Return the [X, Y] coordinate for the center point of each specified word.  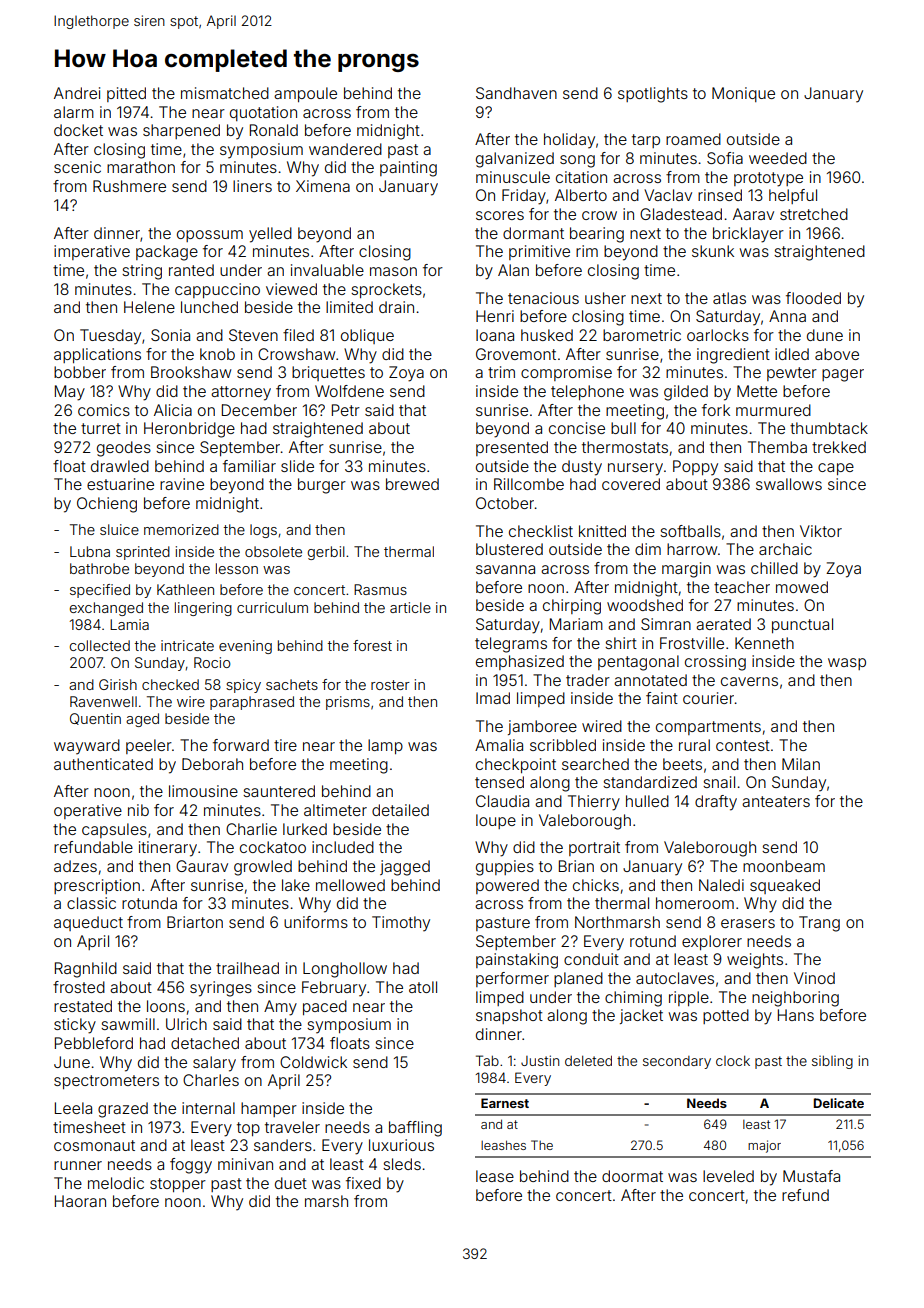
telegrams [511, 645]
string [142, 272]
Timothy [401, 924]
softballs [690, 531]
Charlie [251, 829]
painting [408, 169]
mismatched [225, 93]
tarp [646, 141]
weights [755, 961]
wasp [847, 664]
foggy [191, 1166]
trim [501, 372]
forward [241, 745]
